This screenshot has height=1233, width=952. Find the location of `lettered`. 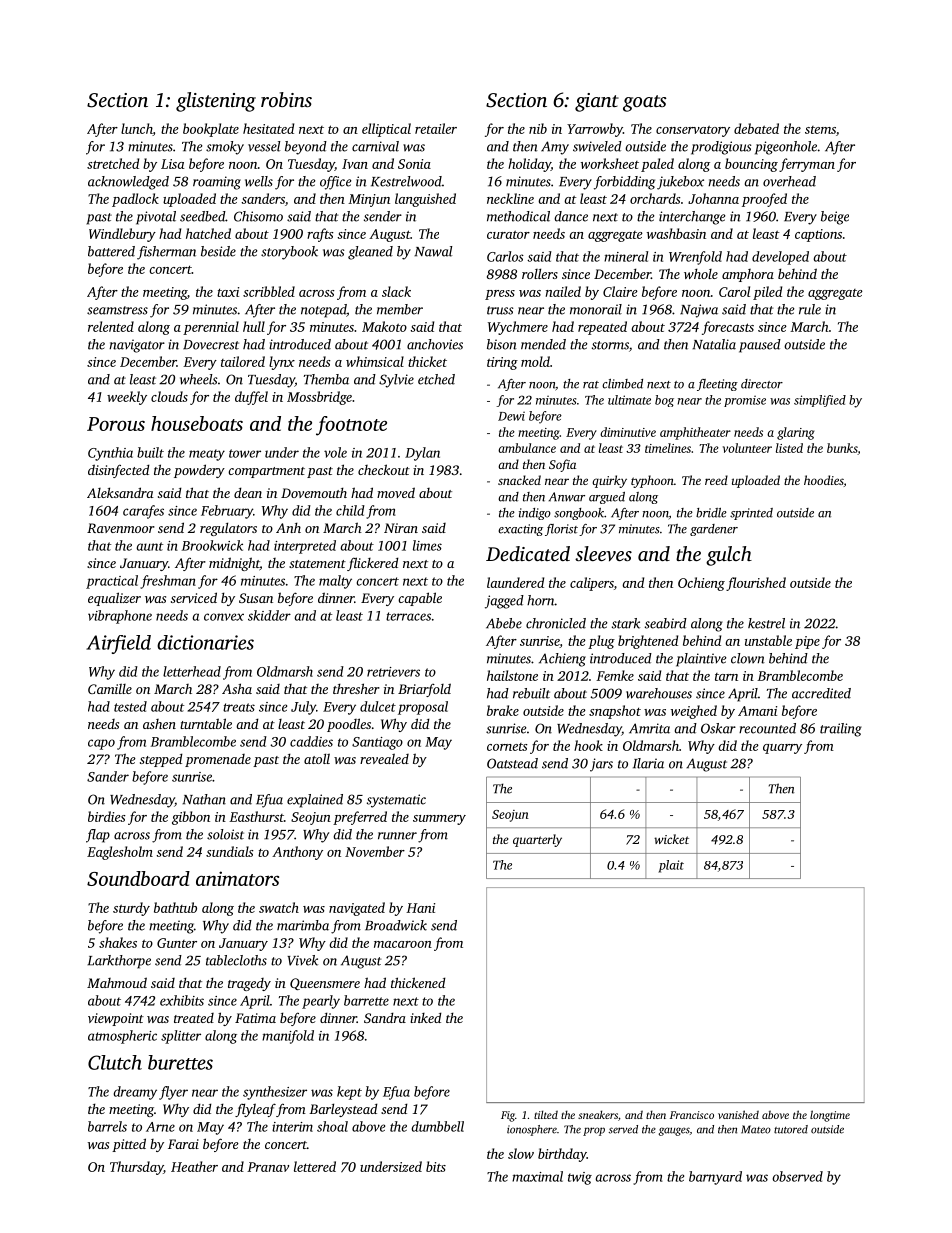

lettered is located at coordinates (315, 1166).
